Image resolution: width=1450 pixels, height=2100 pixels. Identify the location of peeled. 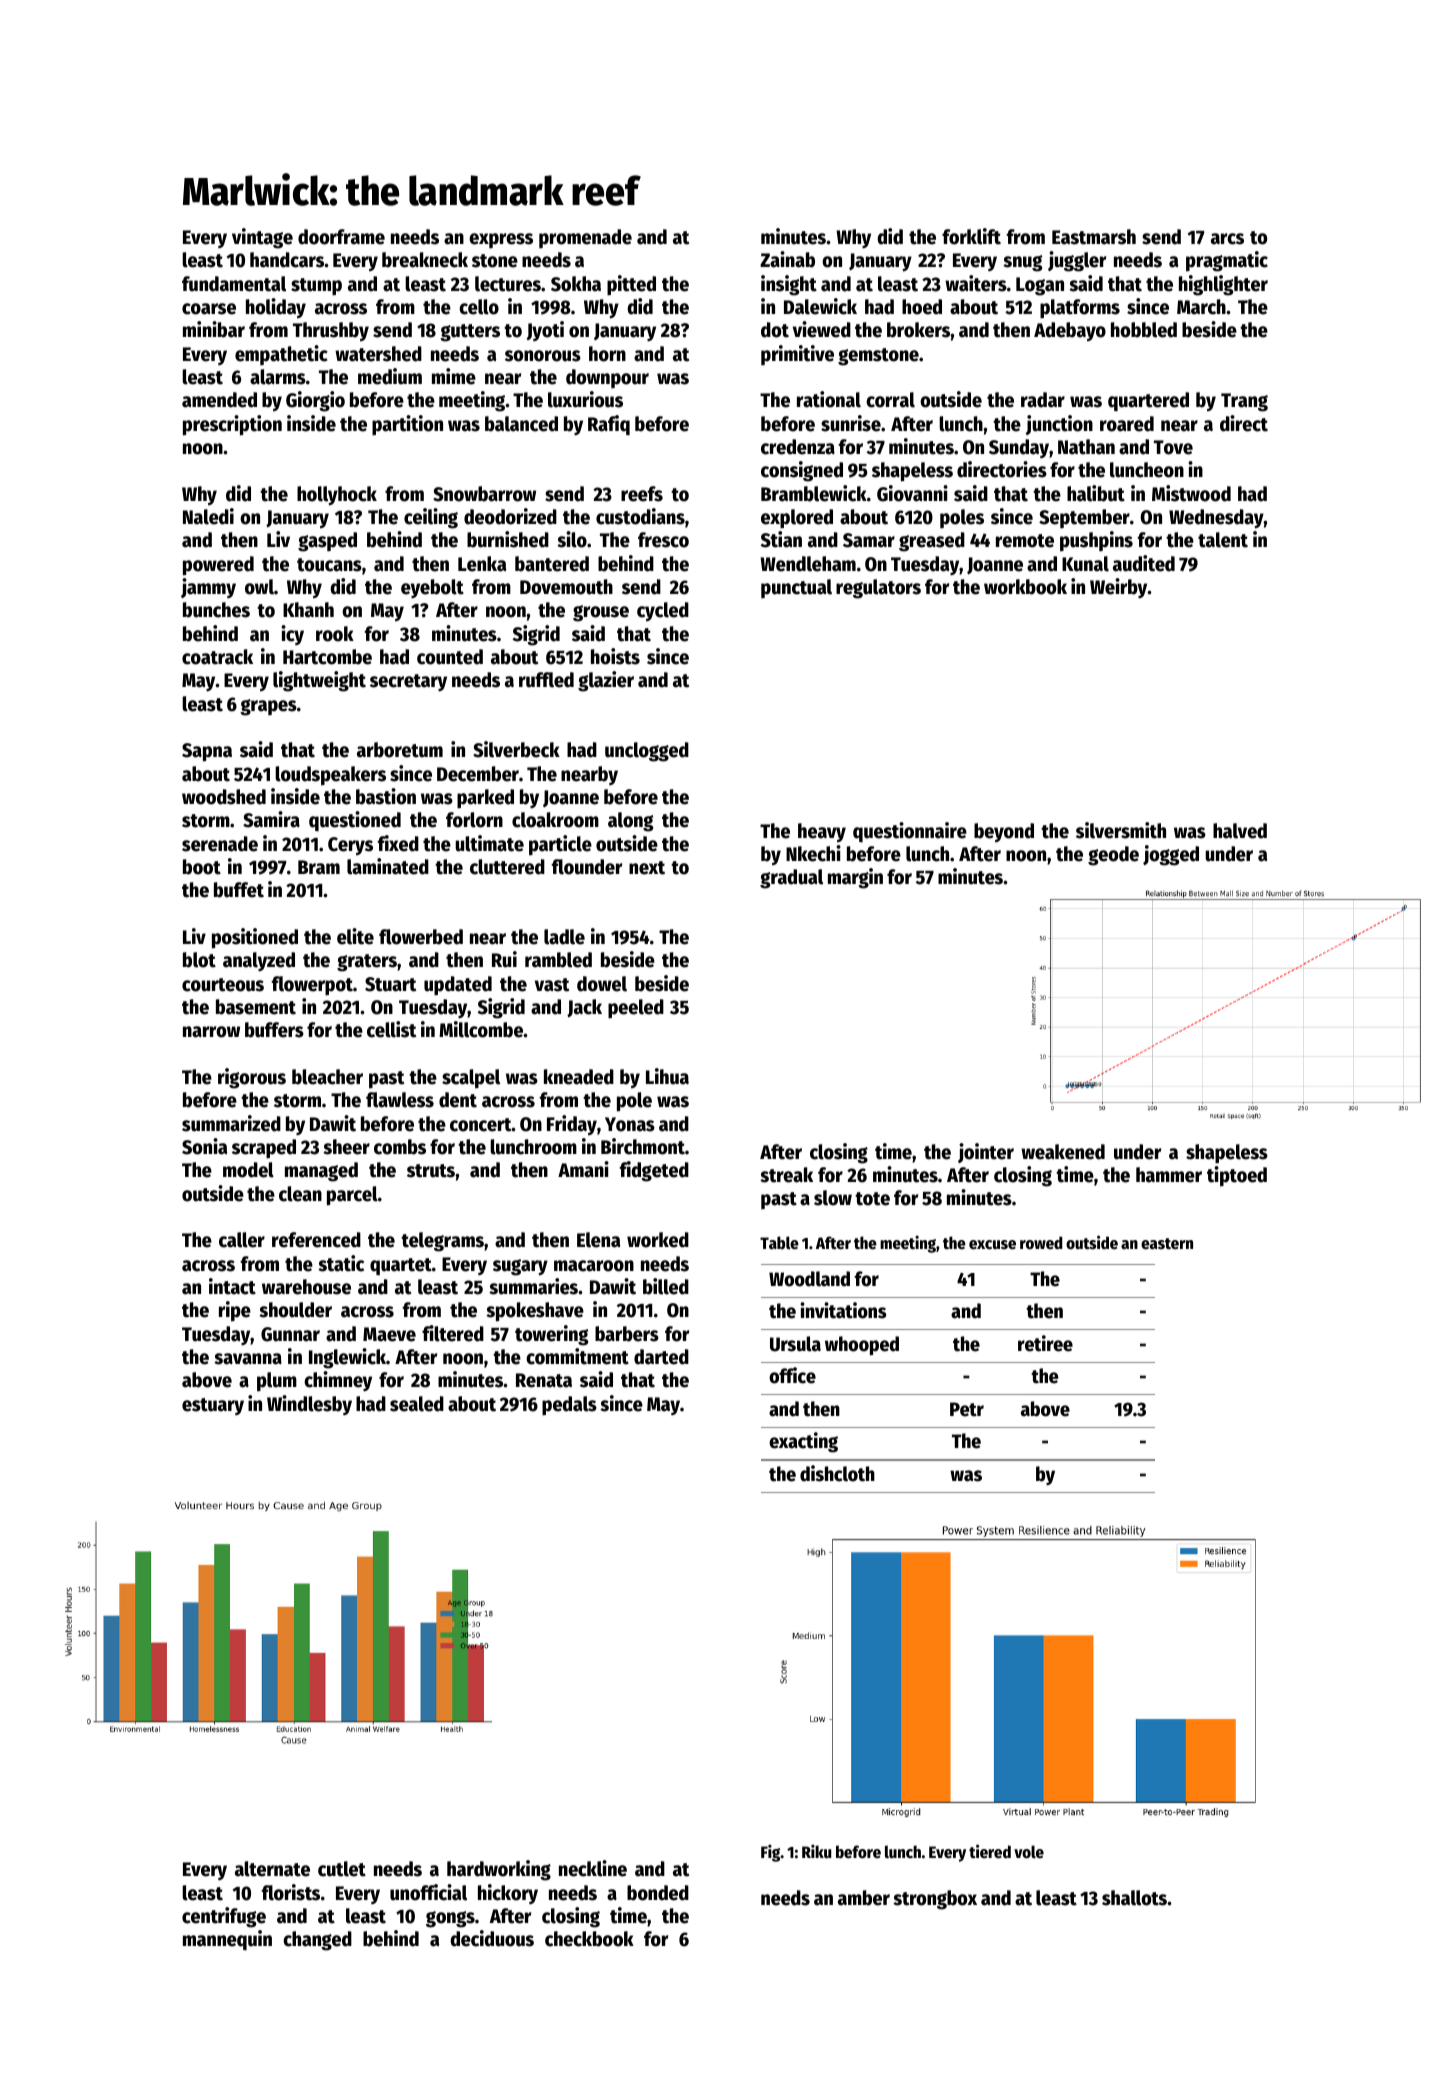
(636, 1009).
